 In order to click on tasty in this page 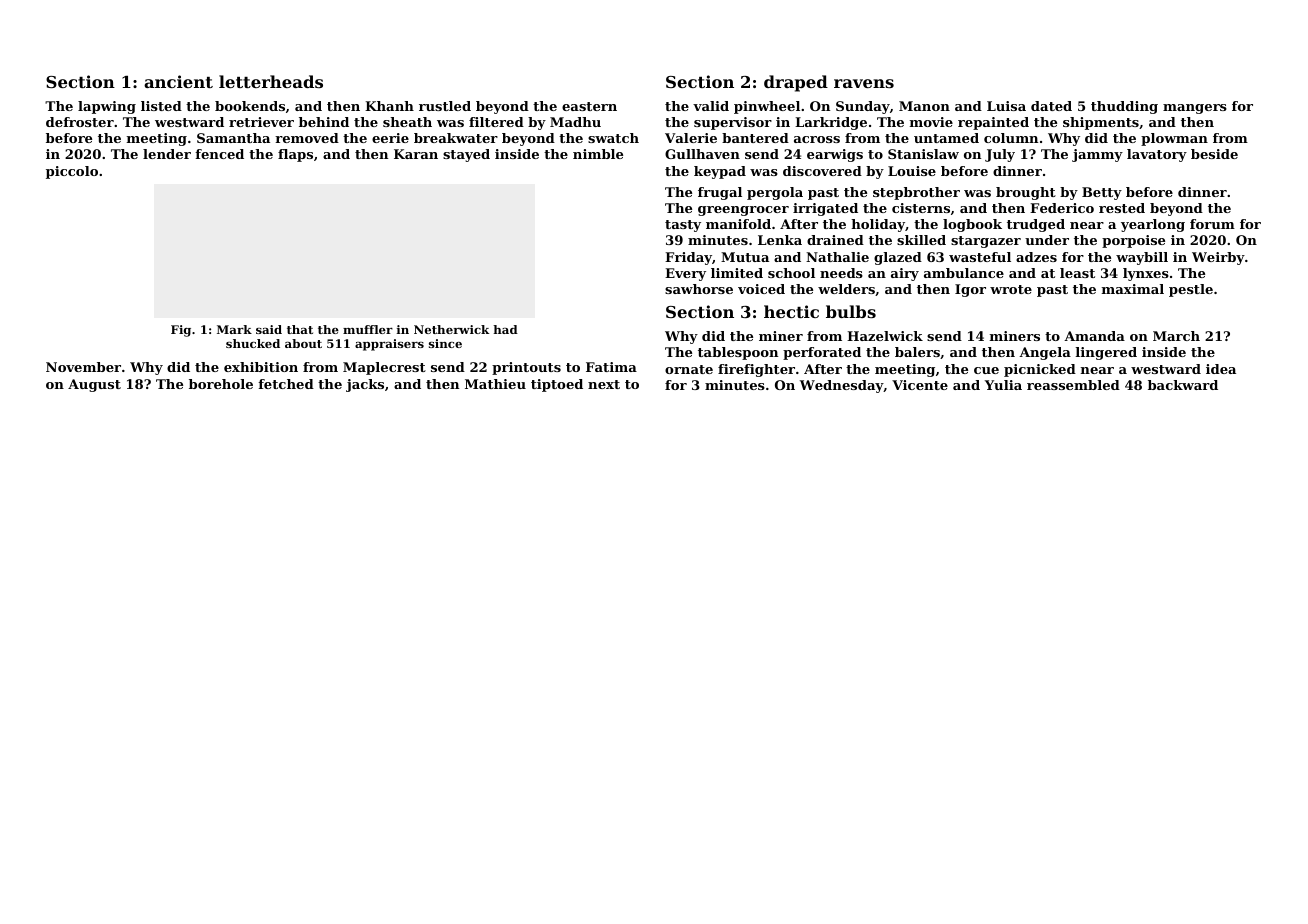, I will do `click(683, 226)`.
